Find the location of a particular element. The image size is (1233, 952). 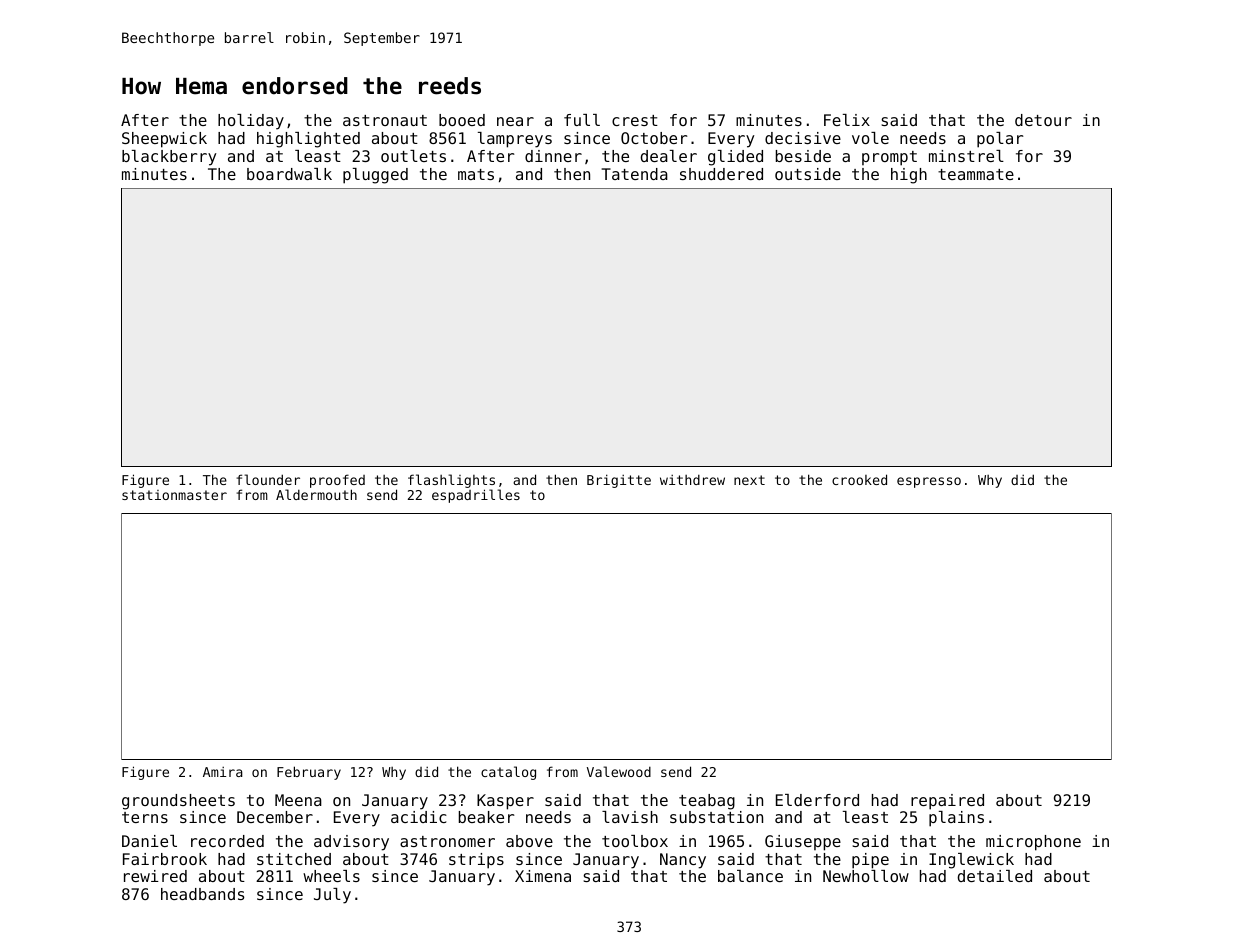

flashlights is located at coordinates (451, 481).
